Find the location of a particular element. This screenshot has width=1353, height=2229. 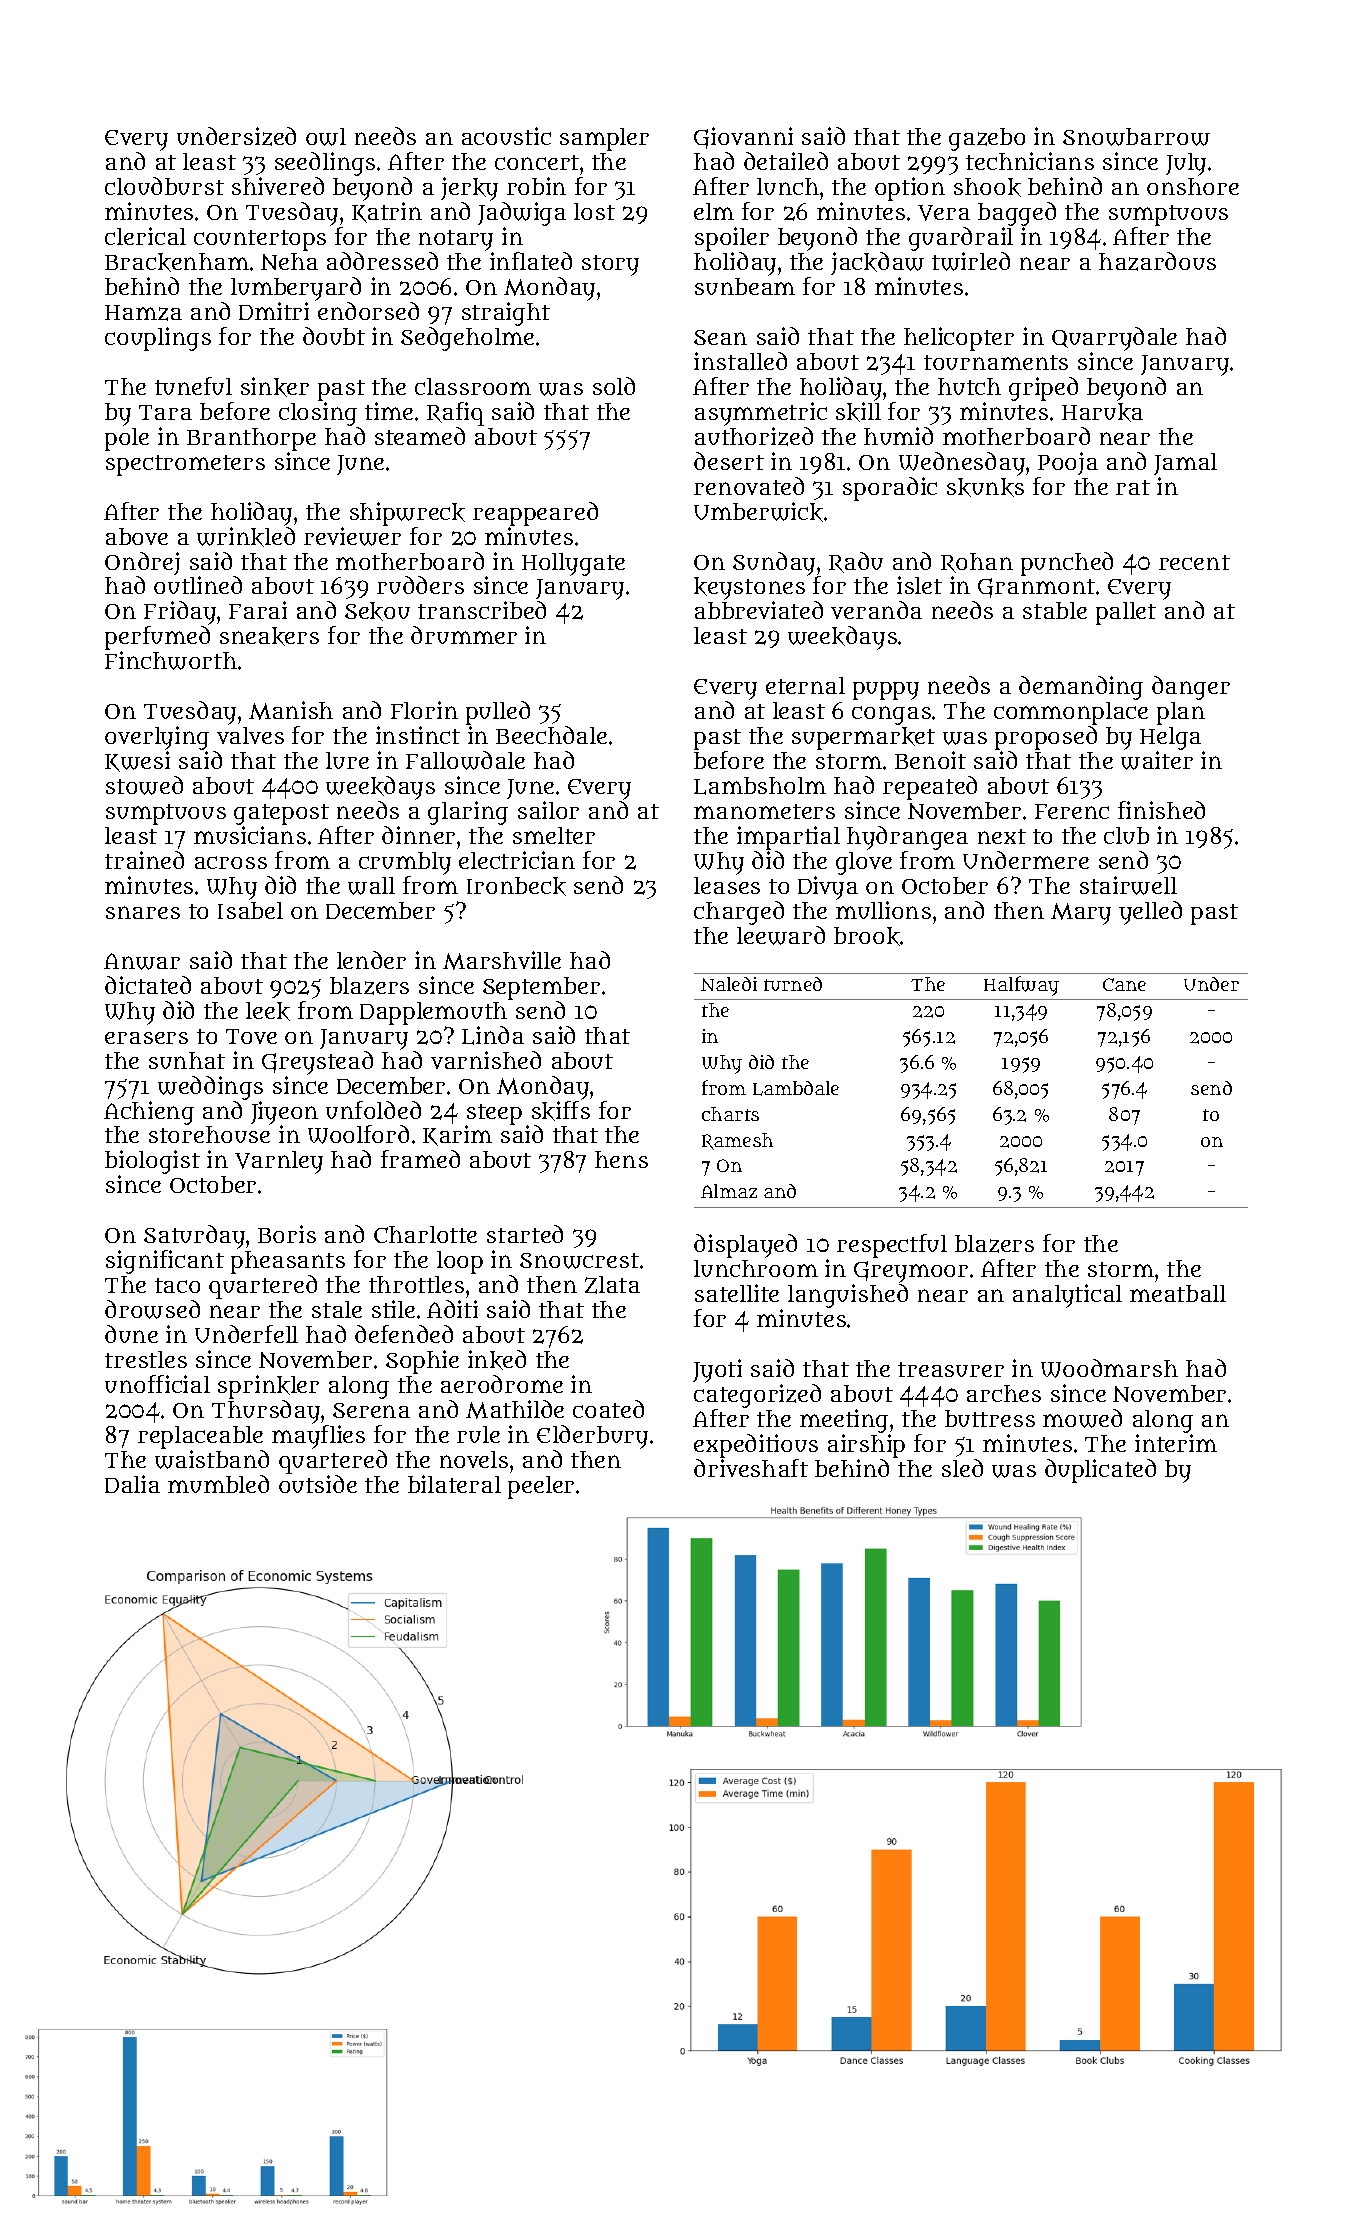

detailed is located at coordinates (786, 161).
